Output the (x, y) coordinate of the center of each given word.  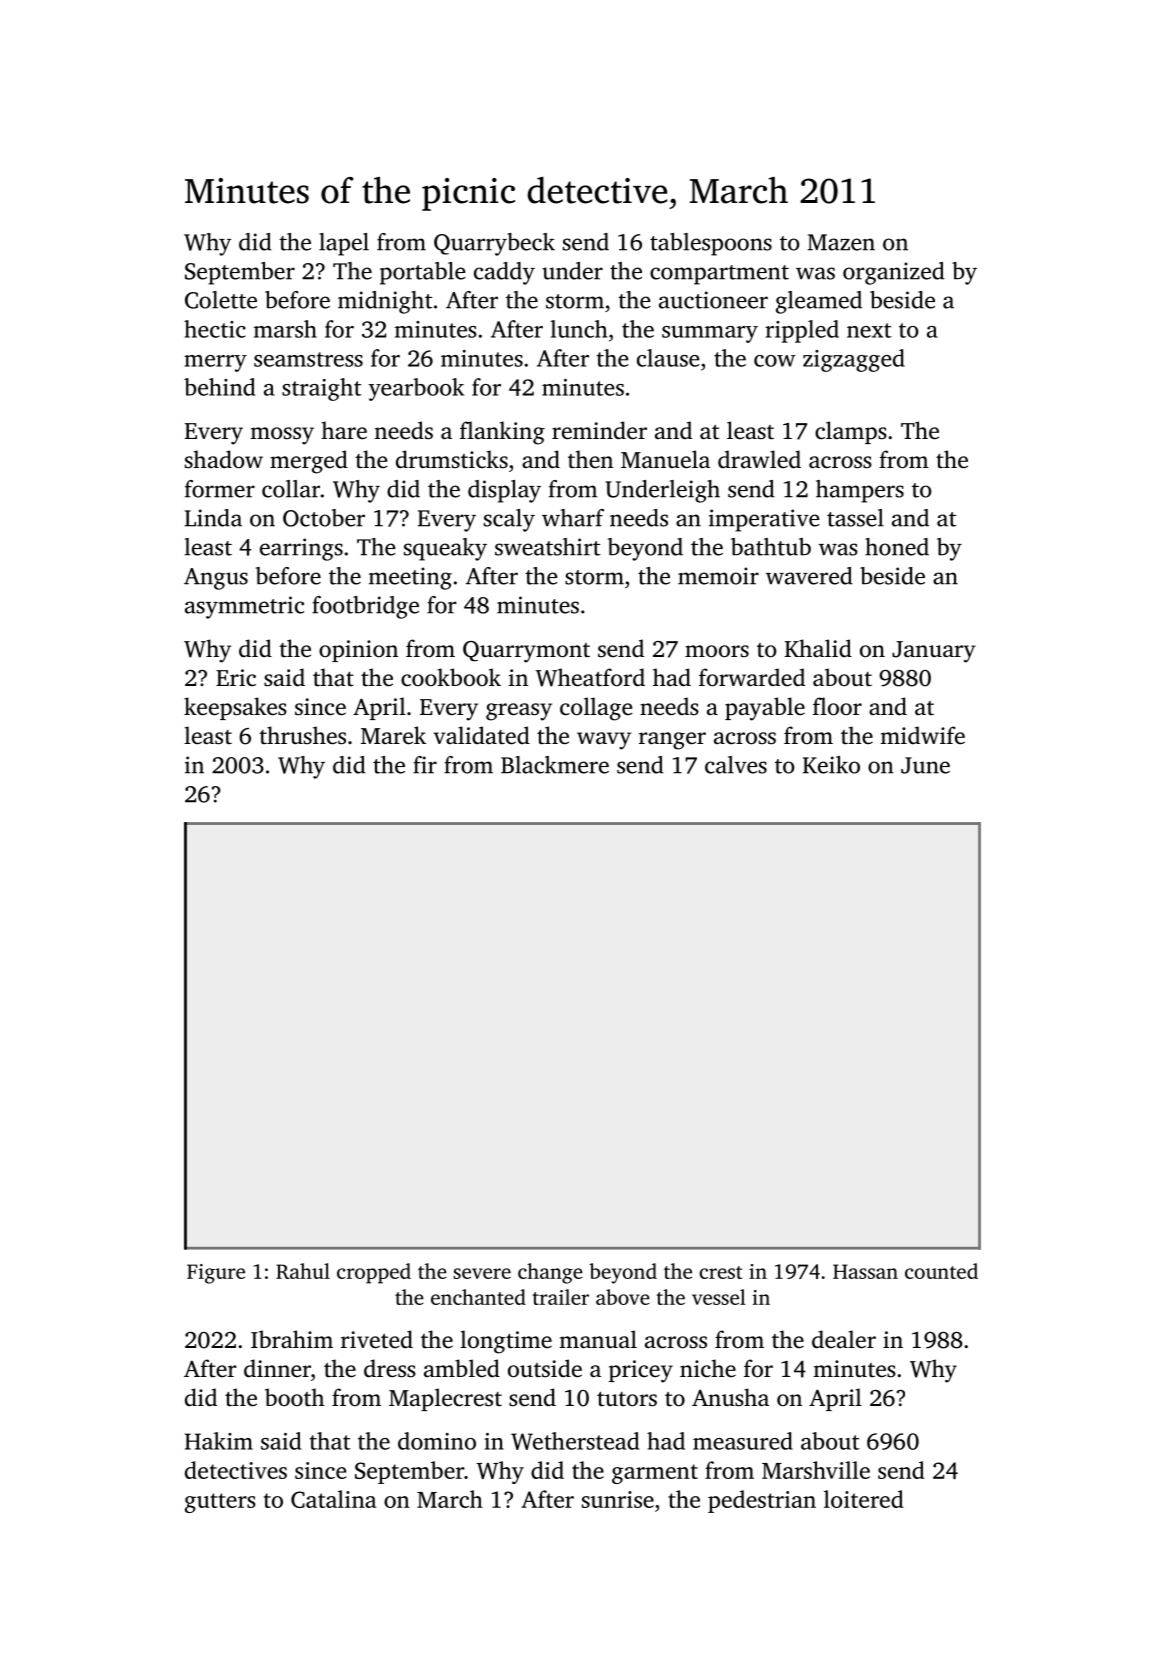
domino (437, 1441)
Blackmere (555, 765)
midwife (922, 735)
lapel (344, 244)
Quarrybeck (494, 244)
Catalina (334, 1499)
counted (941, 1271)
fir (425, 765)
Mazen (841, 242)
